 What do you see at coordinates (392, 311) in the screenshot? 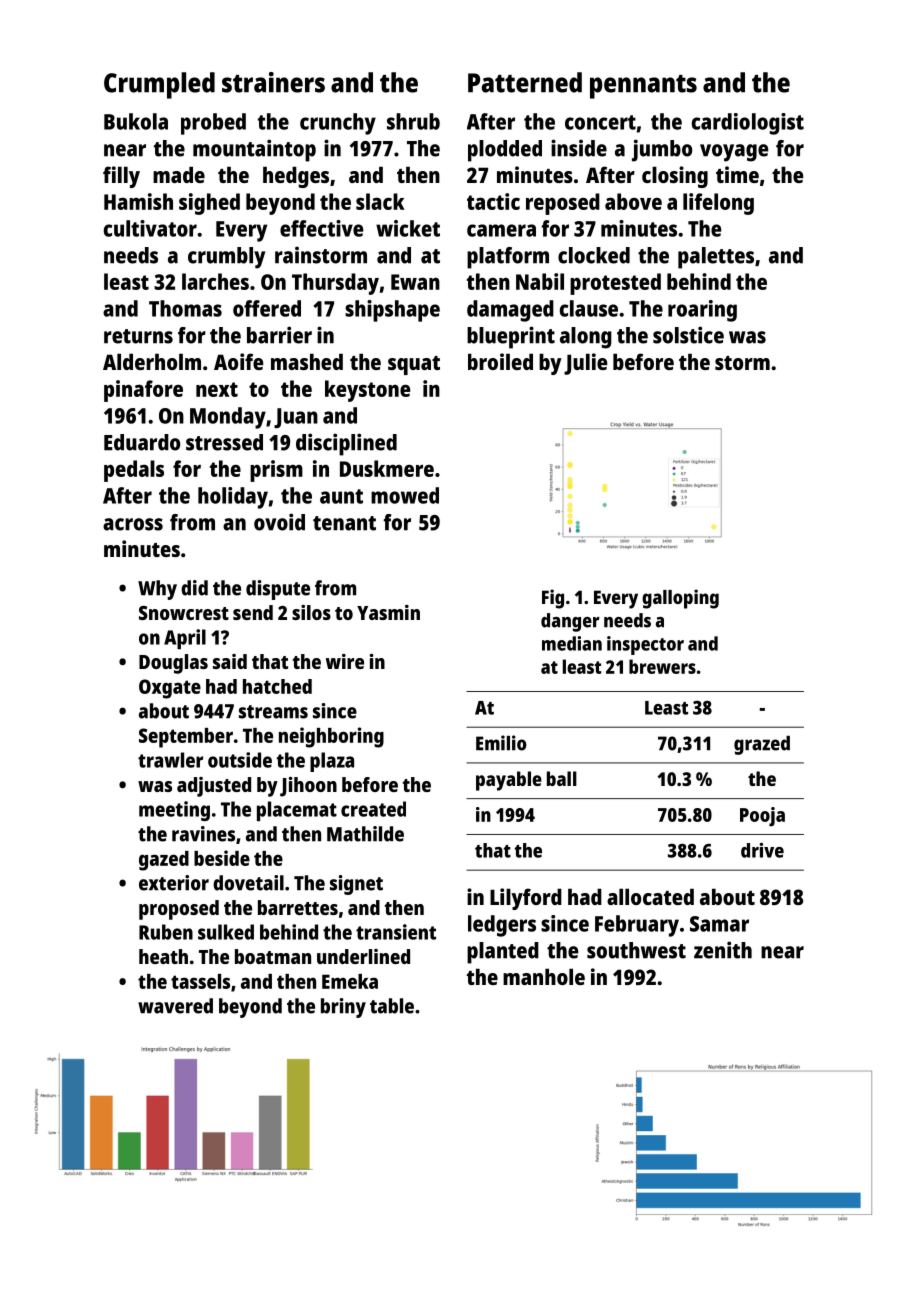
I see `shipshape` at bounding box center [392, 311].
